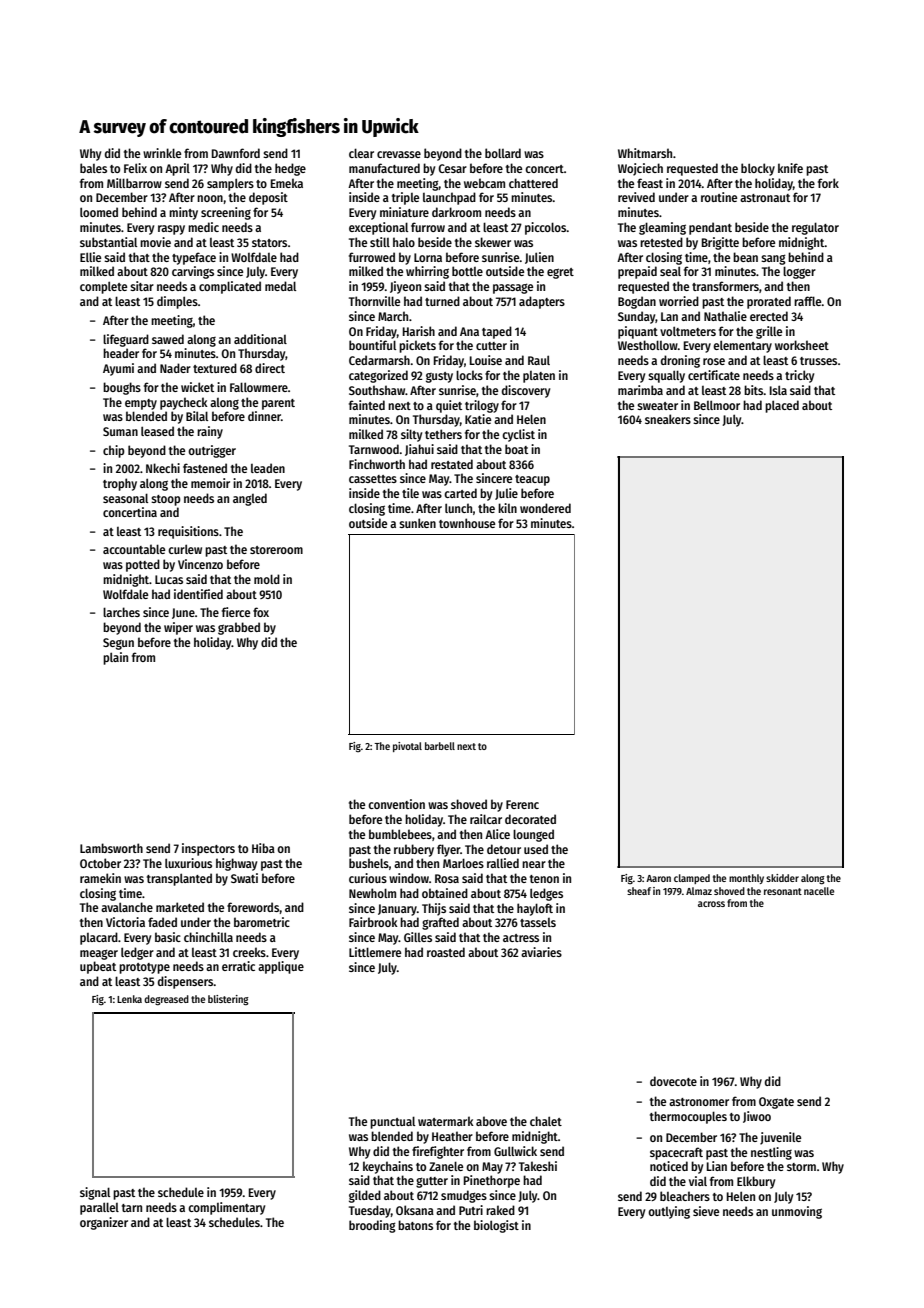 The height and width of the document is (1308, 924). I want to click on outlying, so click(669, 1212).
